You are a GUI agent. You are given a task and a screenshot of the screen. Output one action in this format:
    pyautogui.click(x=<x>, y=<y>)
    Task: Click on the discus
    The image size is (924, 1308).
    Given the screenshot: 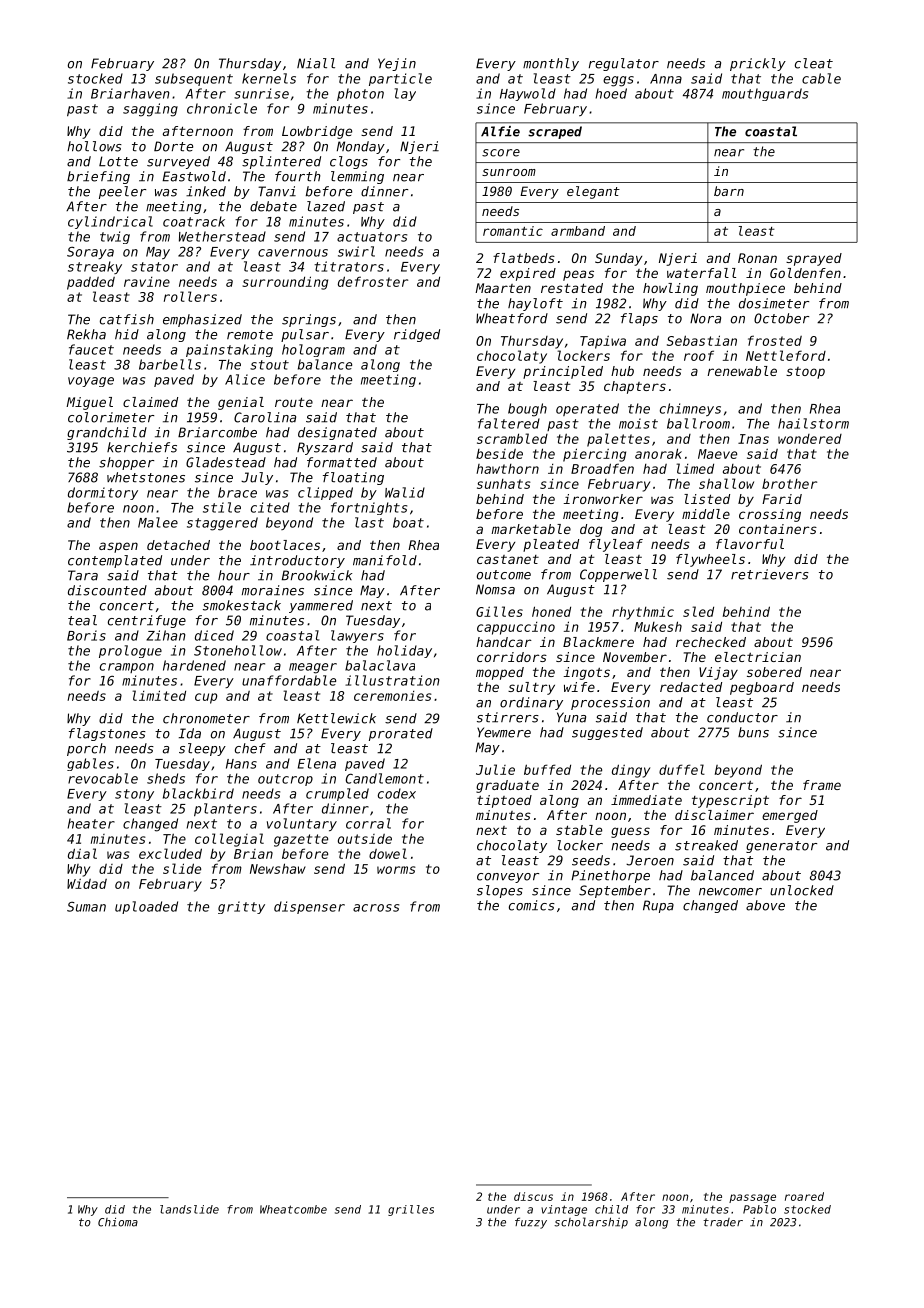 What is the action you would take?
    pyautogui.click(x=533, y=1196)
